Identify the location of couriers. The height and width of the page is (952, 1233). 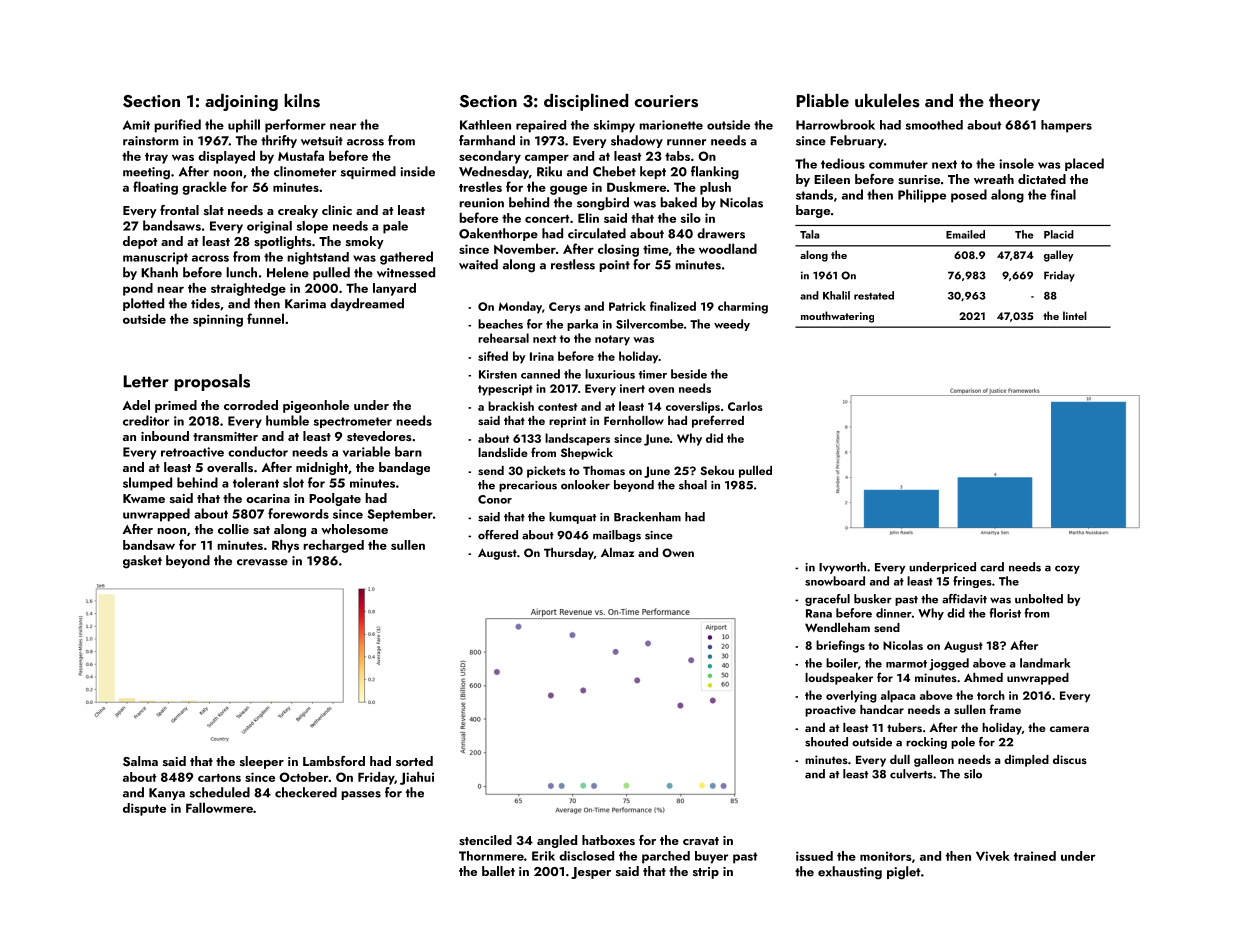
(666, 101).
